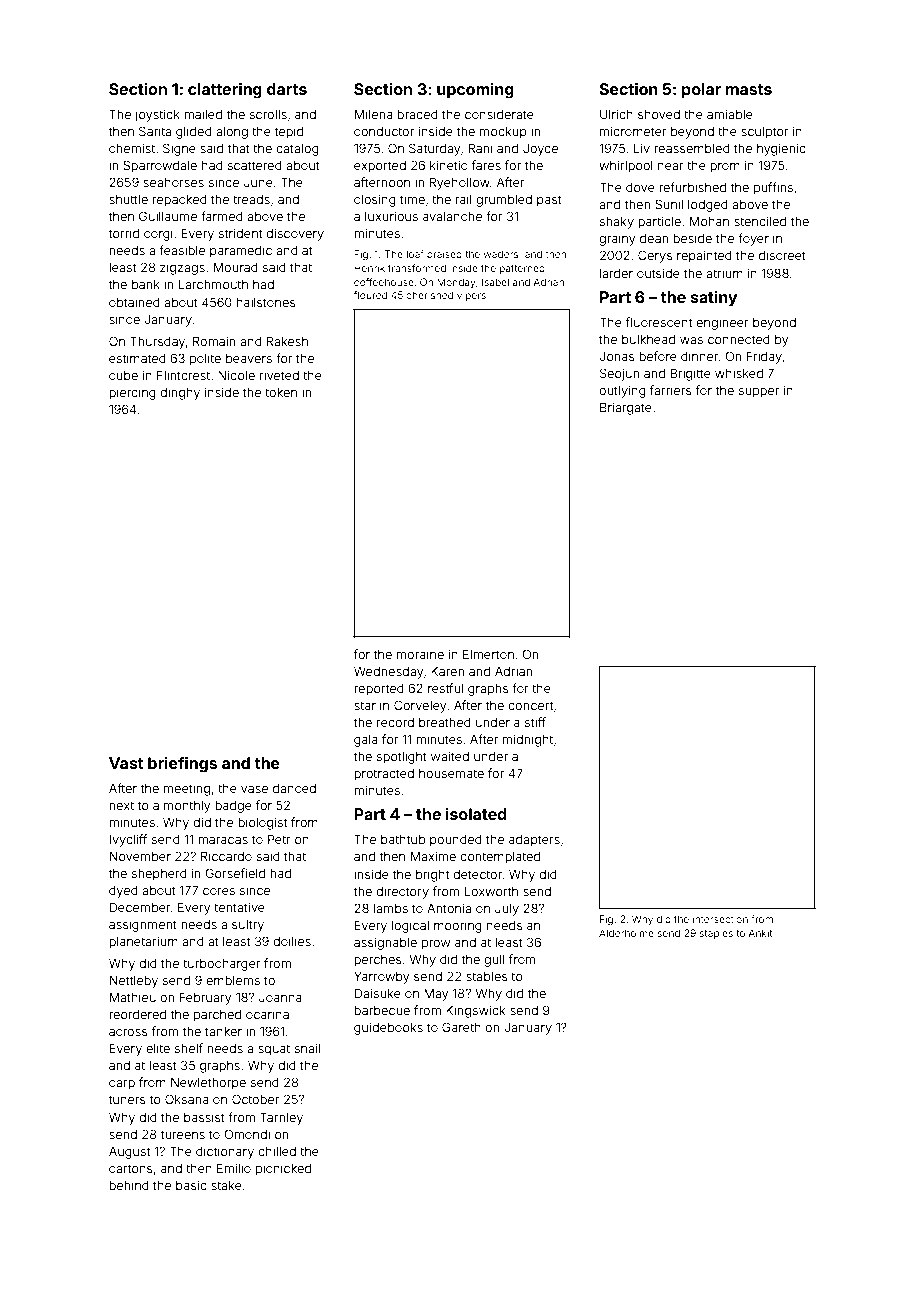 The width and height of the screenshot is (924, 1308). Describe the element at coordinates (669, 204) in the screenshot. I see `Sunil` at that location.
